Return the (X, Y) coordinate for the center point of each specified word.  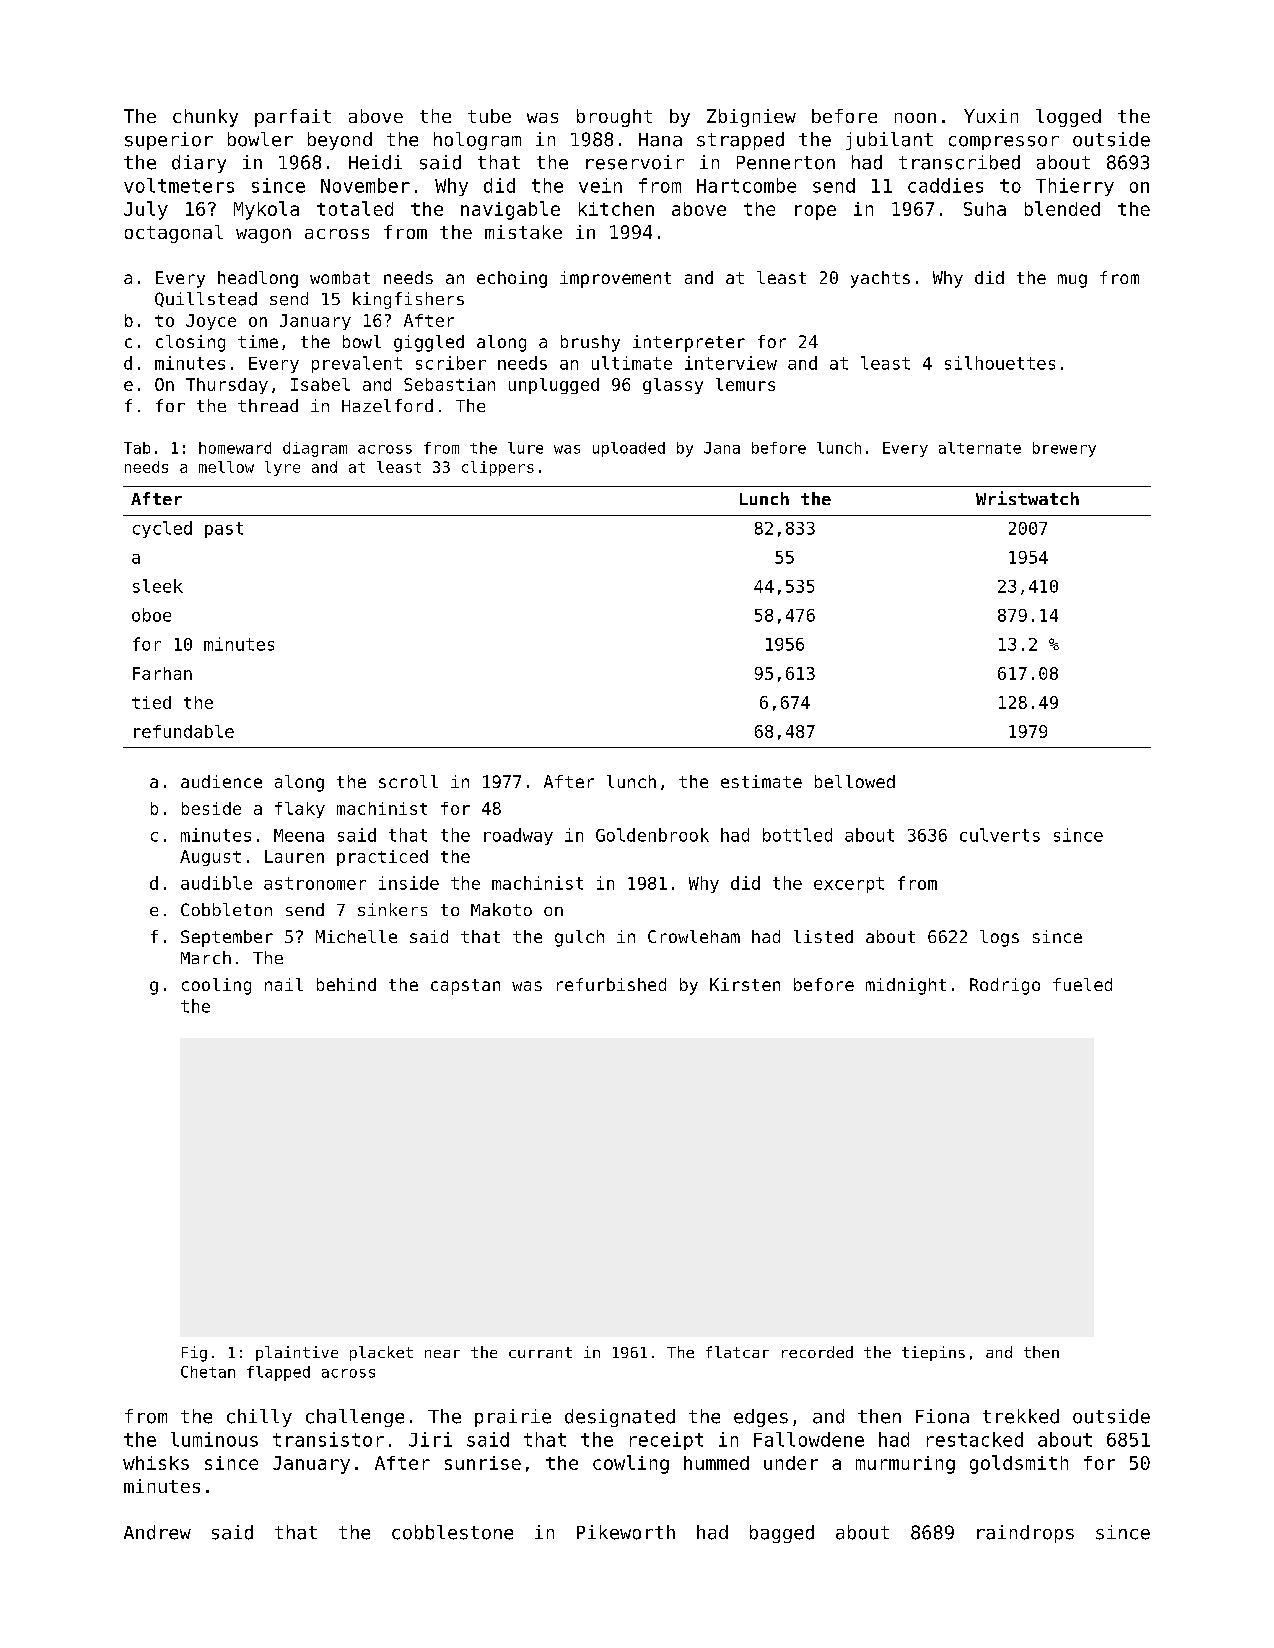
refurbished (611, 984)
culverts (1000, 835)
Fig (194, 1354)
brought (614, 118)
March (206, 957)
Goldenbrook (652, 835)
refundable (184, 731)
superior (169, 141)
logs (999, 938)
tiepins (933, 1353)
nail (284, 984)
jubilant (889, 141)
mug (1072, 281)
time (258, 341)
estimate (761, 781)
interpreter (689, 343)
